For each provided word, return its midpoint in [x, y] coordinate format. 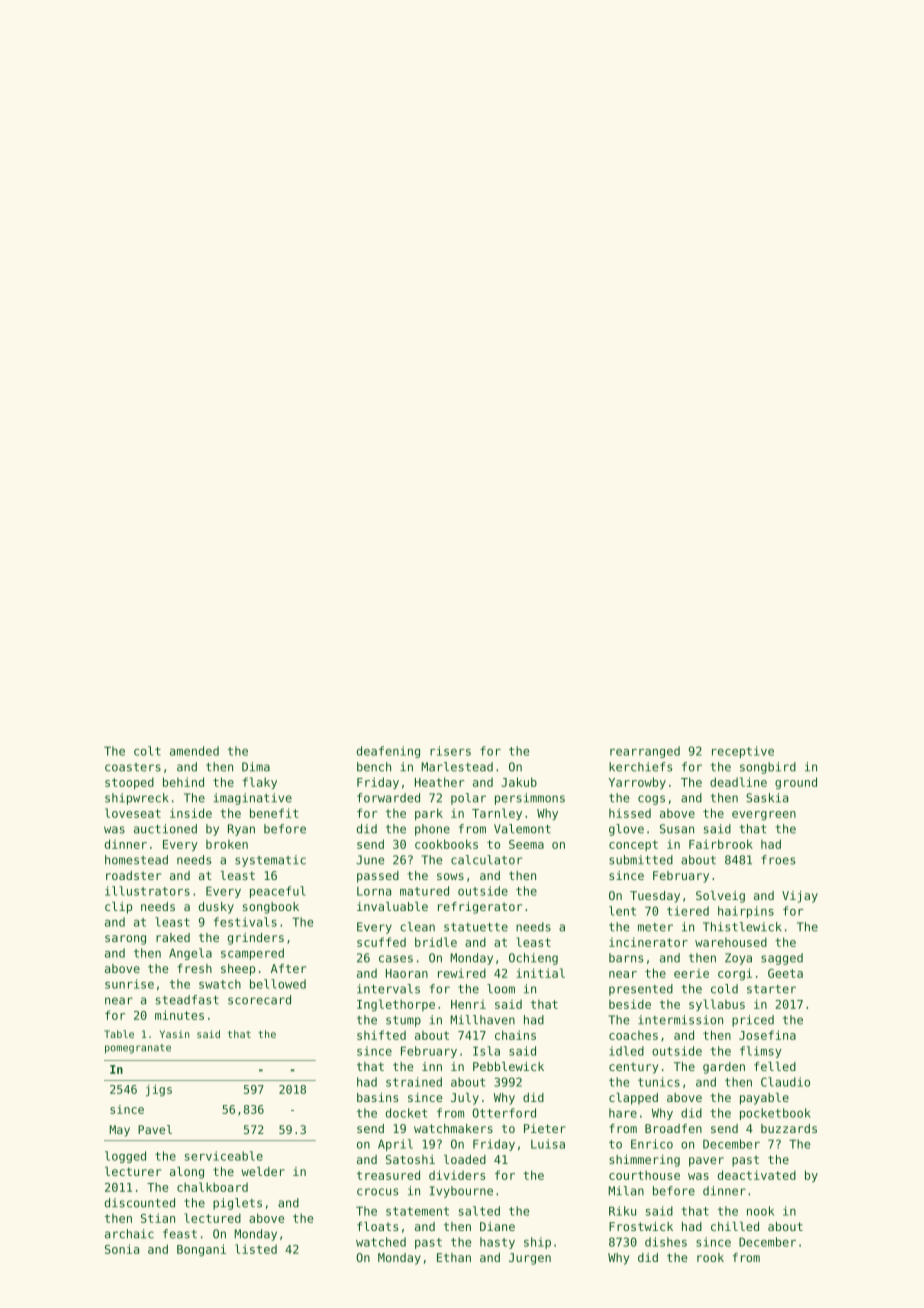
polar [468, 799]
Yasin [175, 1034]
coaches [633, 1035]
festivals [245, 922]
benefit [274, 813]
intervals [388, 989]
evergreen [764, 816]
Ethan [454, 1257]
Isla [486, 1051]
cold [724, 989]
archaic [129, 1234]
